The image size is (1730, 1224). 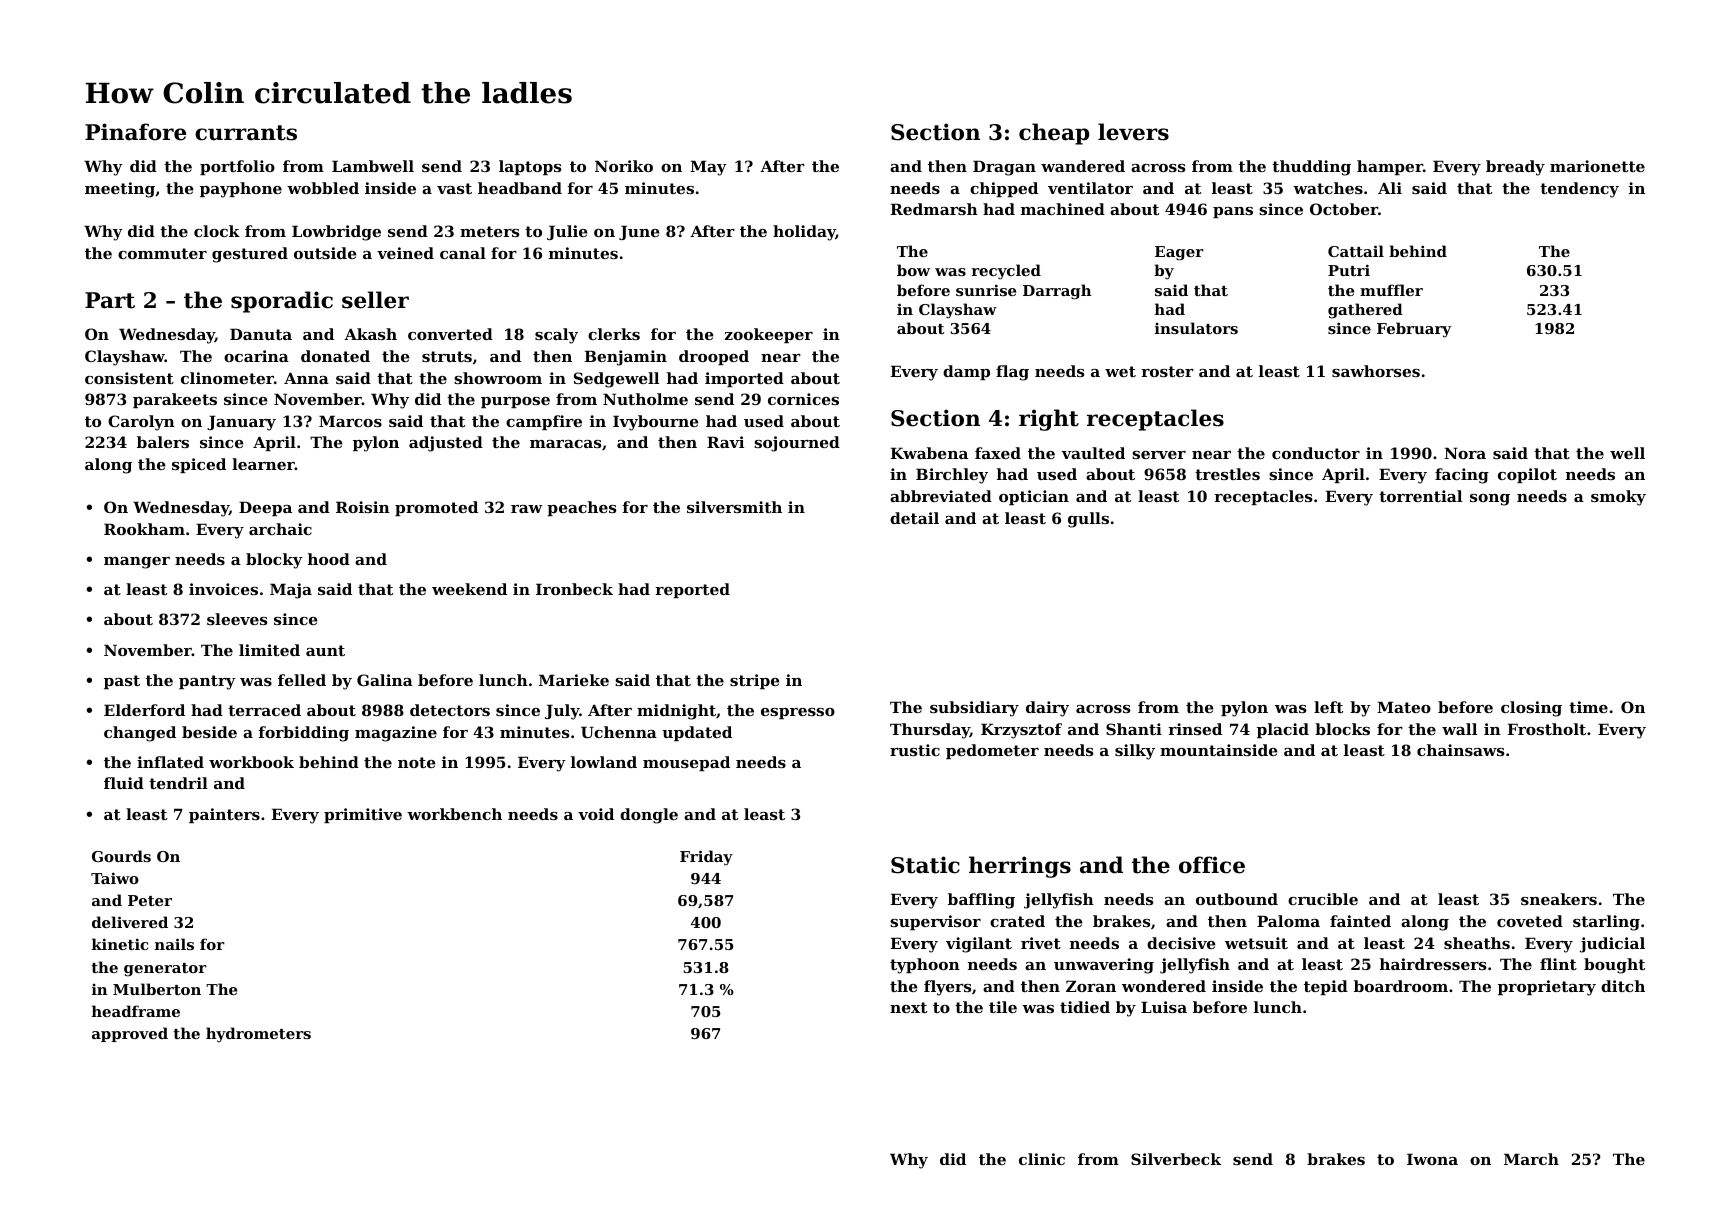 What do you see at coordinates (929, 453) in the document?
I see `Kwabena` at bounding box center [929, 453].
